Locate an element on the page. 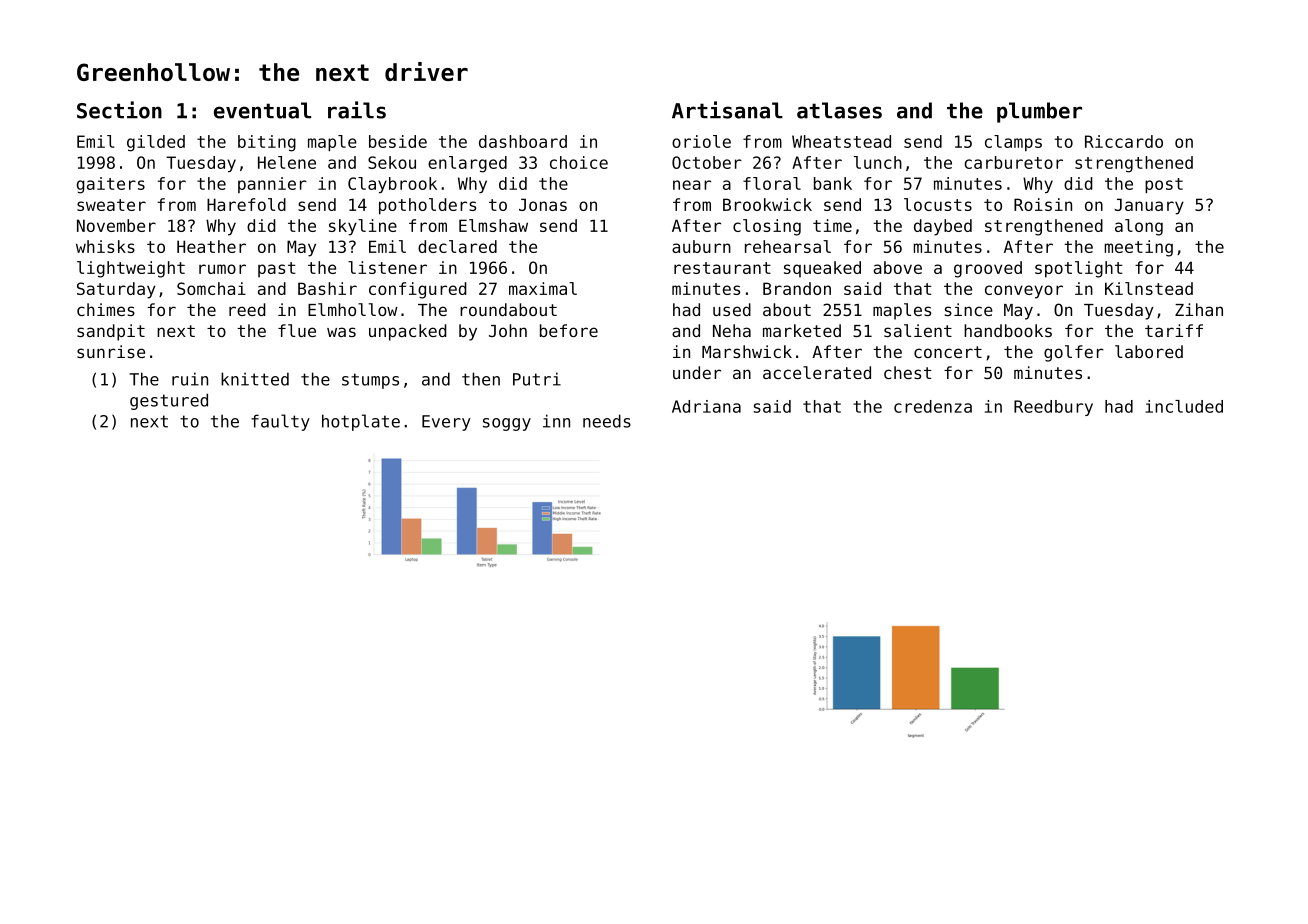 This image has height=924, width=1308. under is located at coordinates (697, 372).
